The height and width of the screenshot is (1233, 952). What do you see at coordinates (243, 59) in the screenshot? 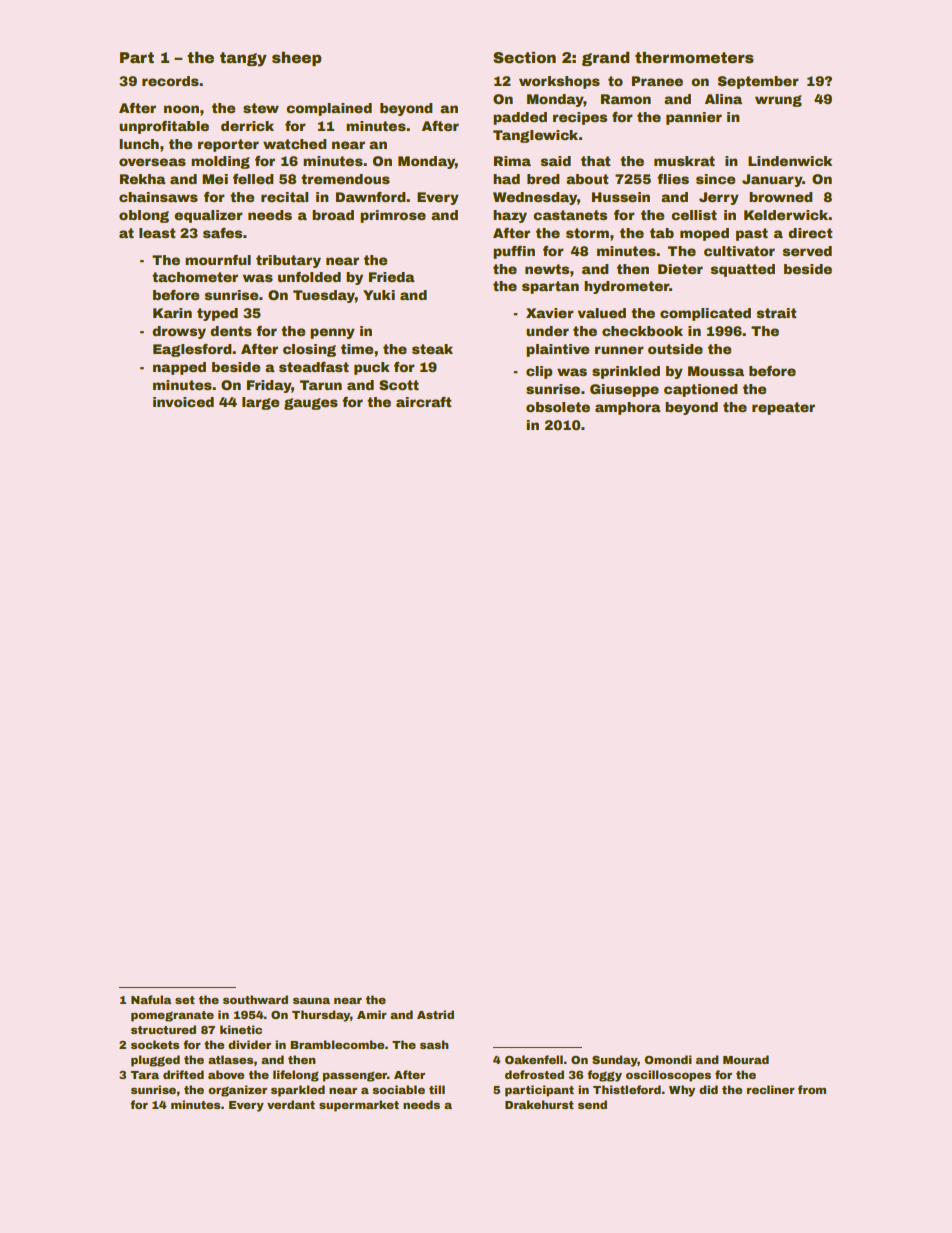
I see `tangy` at bounding box center [243, 59].
